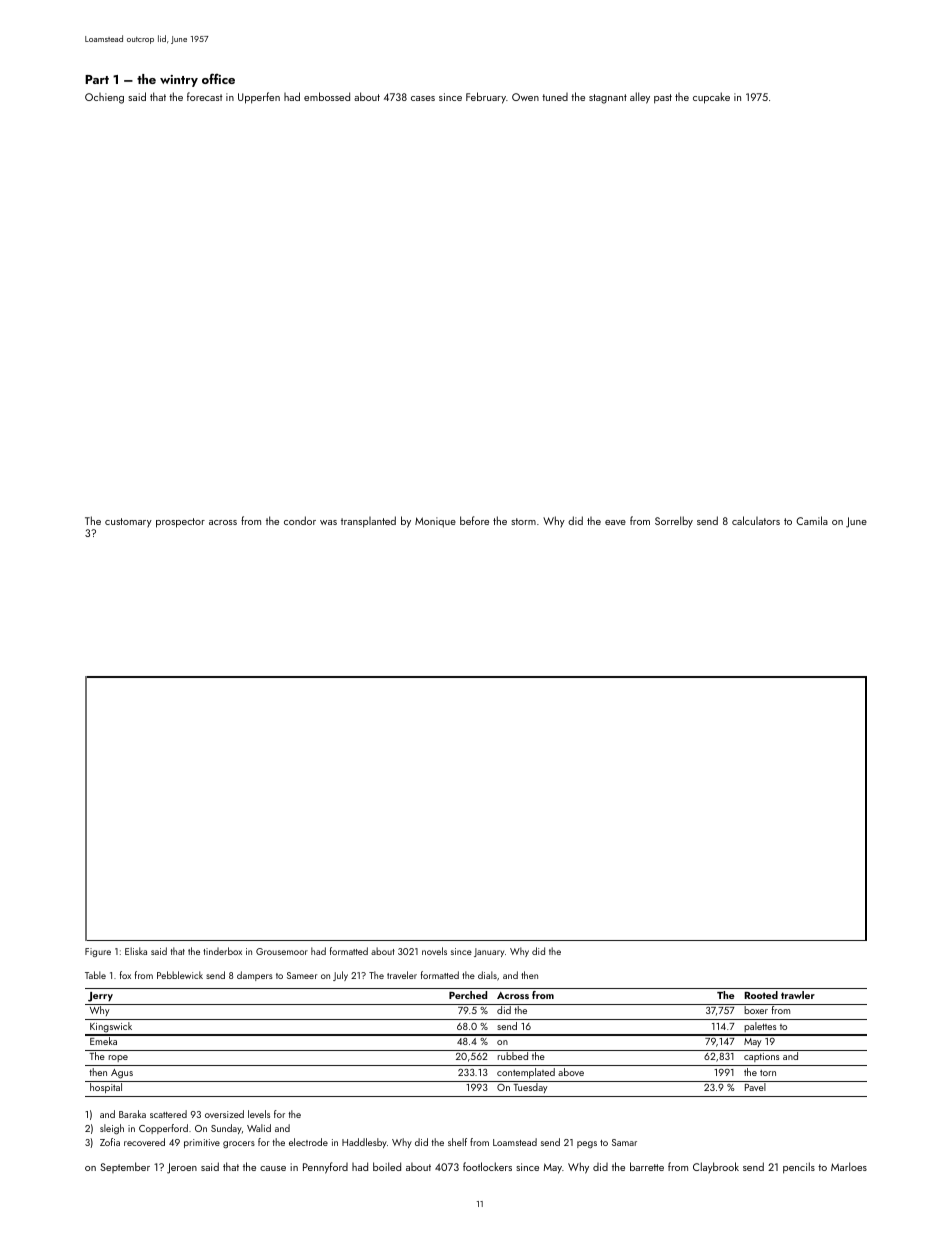  Describe the element at coordinates (434, 951) in the screenshot. I see `novels` at that location.
